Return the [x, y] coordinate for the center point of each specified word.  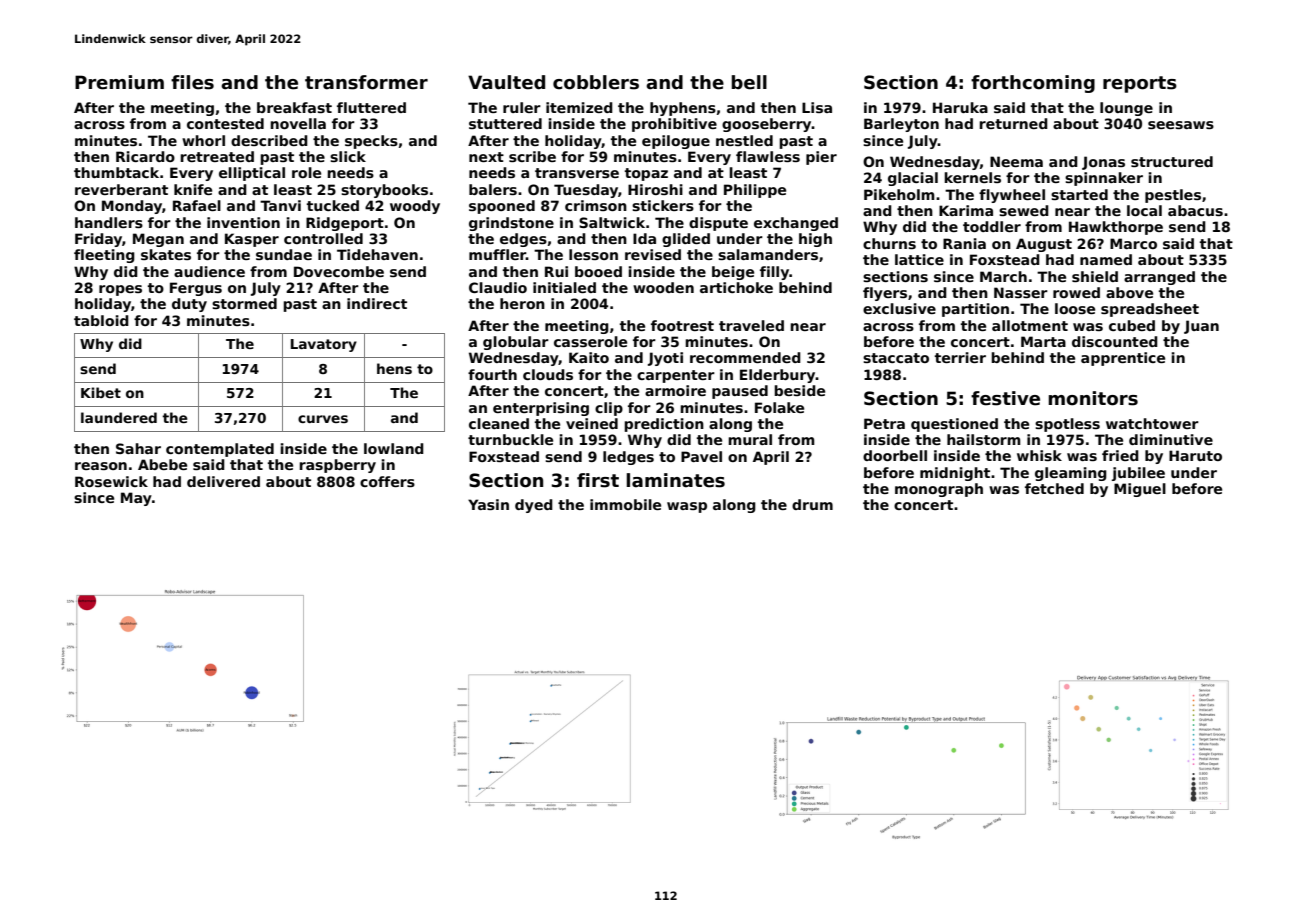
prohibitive [674, 125]
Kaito [589, 357]
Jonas [1103, 163]
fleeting [104, 256]
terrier [960, 357]
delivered [223, 481]
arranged [1159, 278]
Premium [119, 82]
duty [189, 305]
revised [653, 254]
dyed [534, 506]
